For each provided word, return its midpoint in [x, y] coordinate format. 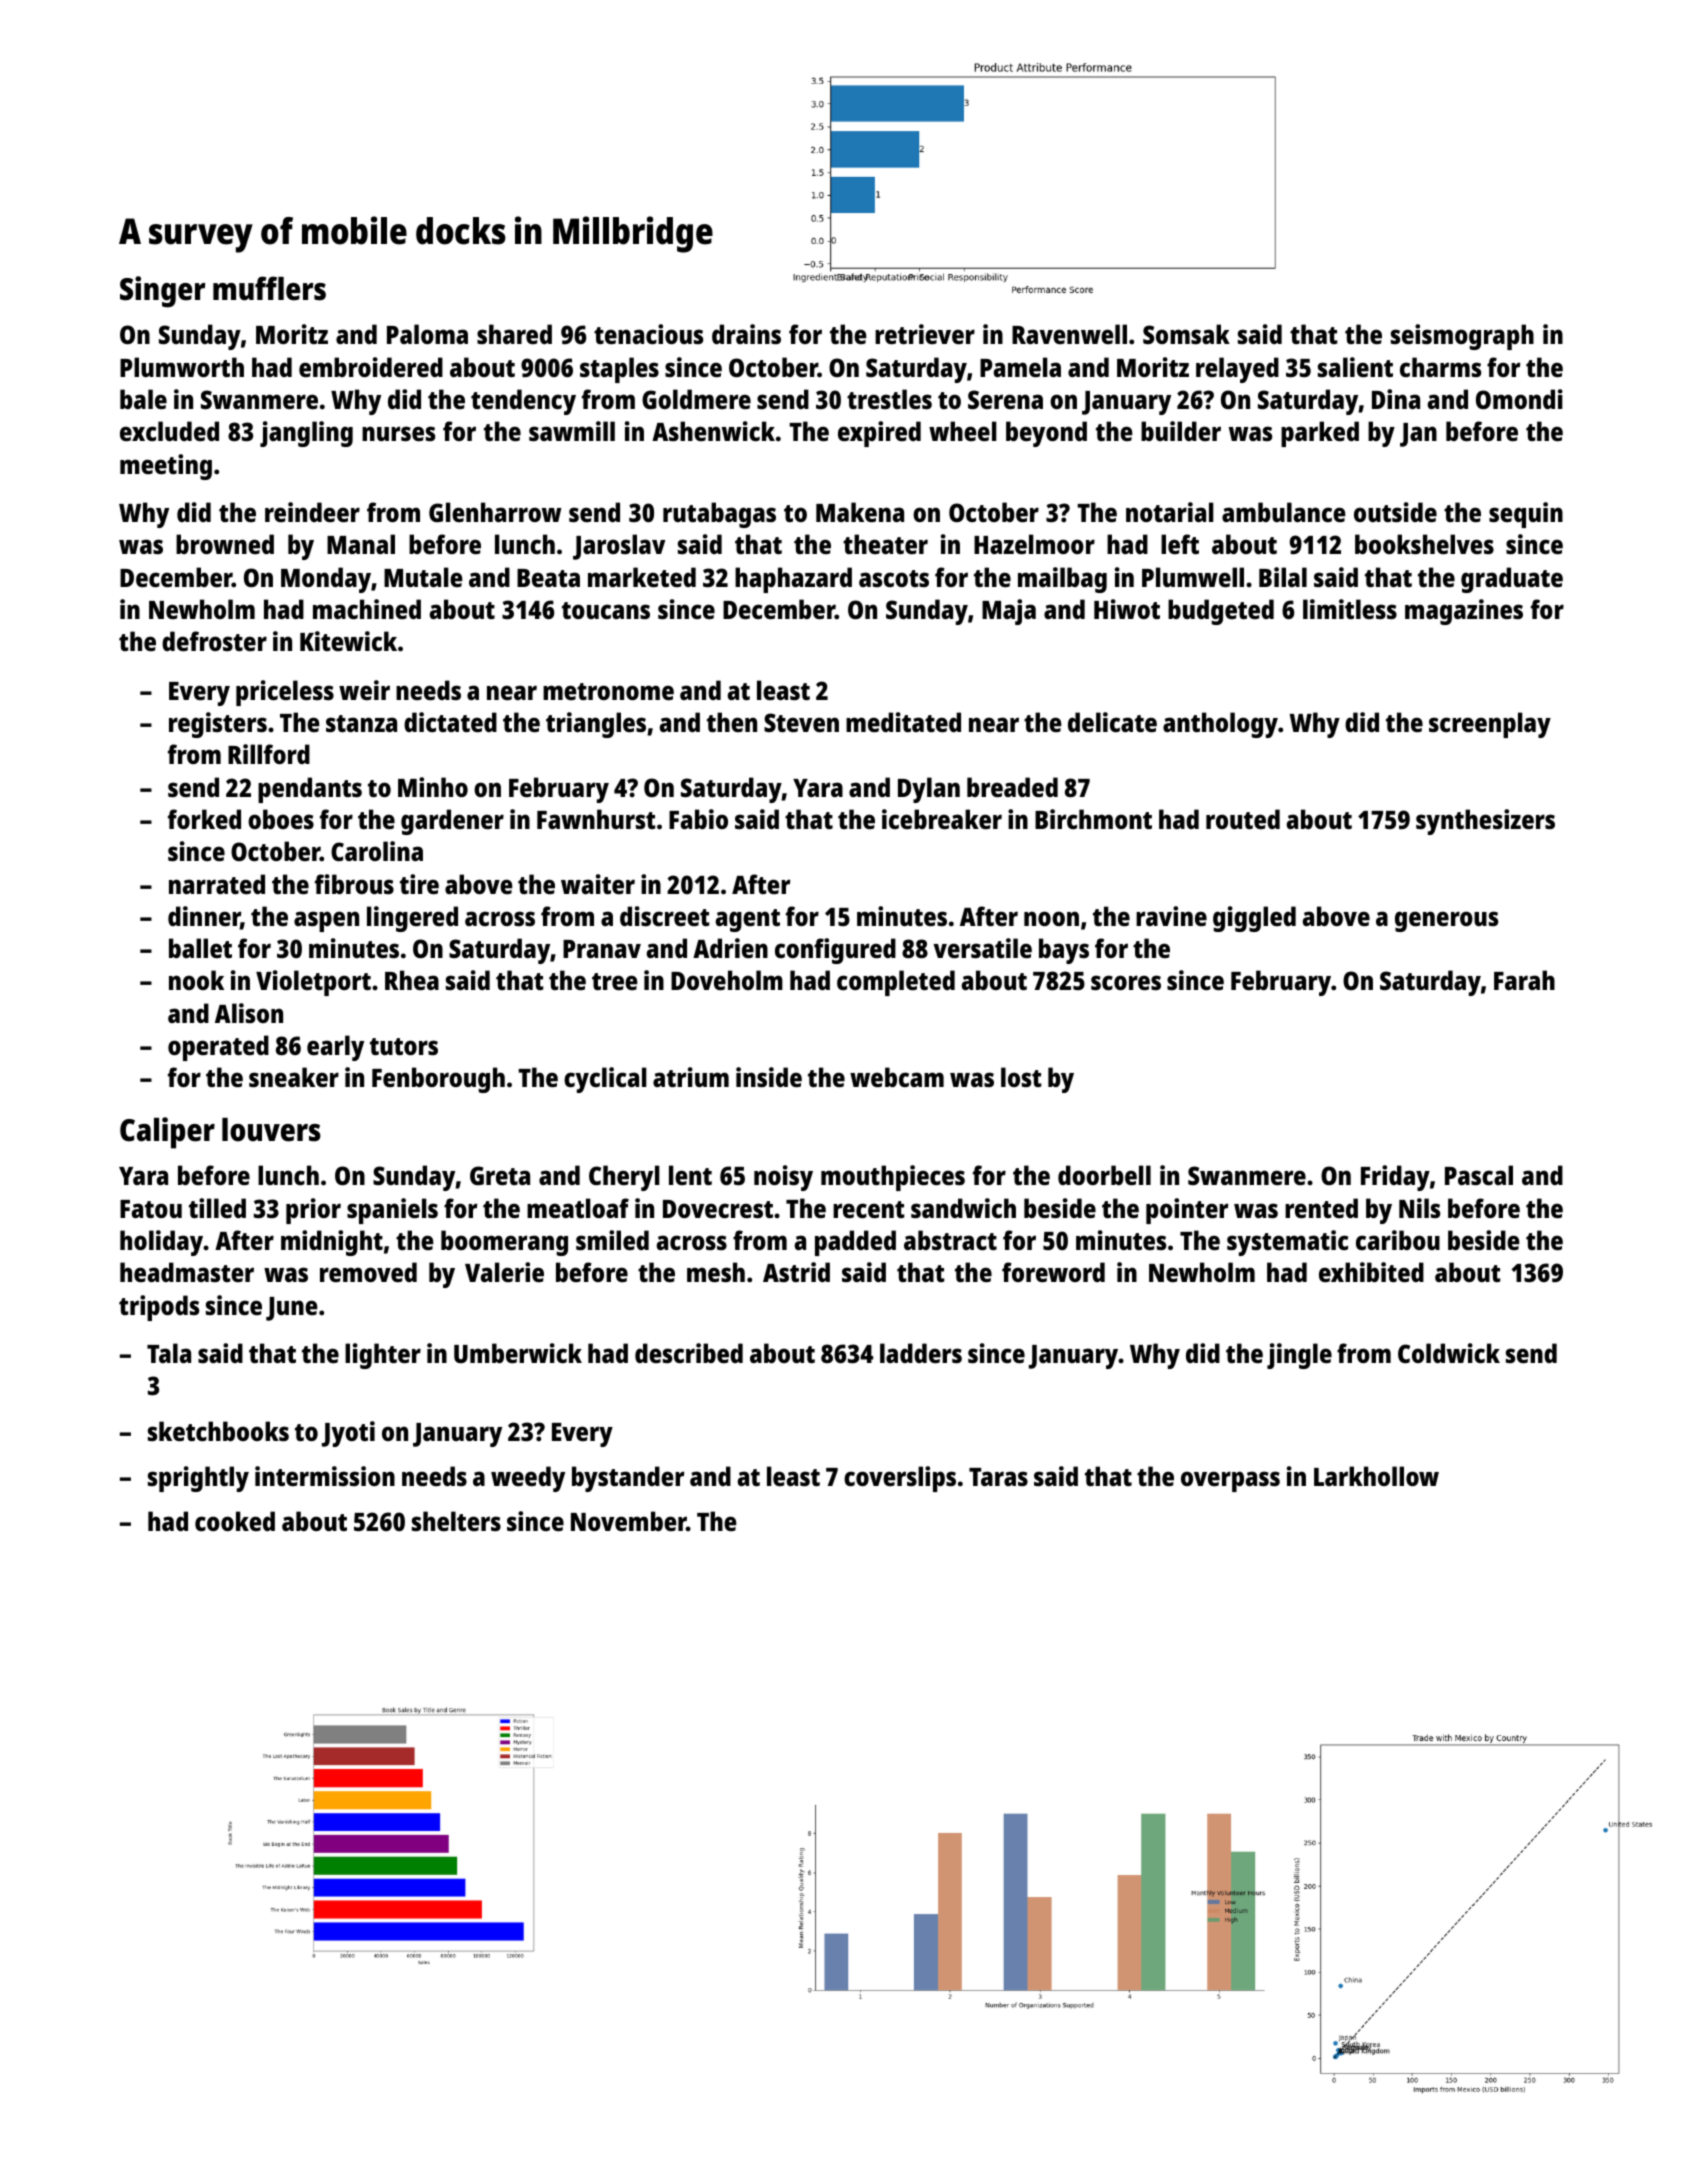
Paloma [427, 334]
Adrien [730, 948]
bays [1064, 951]
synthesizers [1485, 822]
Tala [169, 1353]
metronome [608, 691]
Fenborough [438, 1080]
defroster [214, 641]
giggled [1254, 919]
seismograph [1462, 337]
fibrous [354, 884]
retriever [925, 334]
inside [769, 1077]
